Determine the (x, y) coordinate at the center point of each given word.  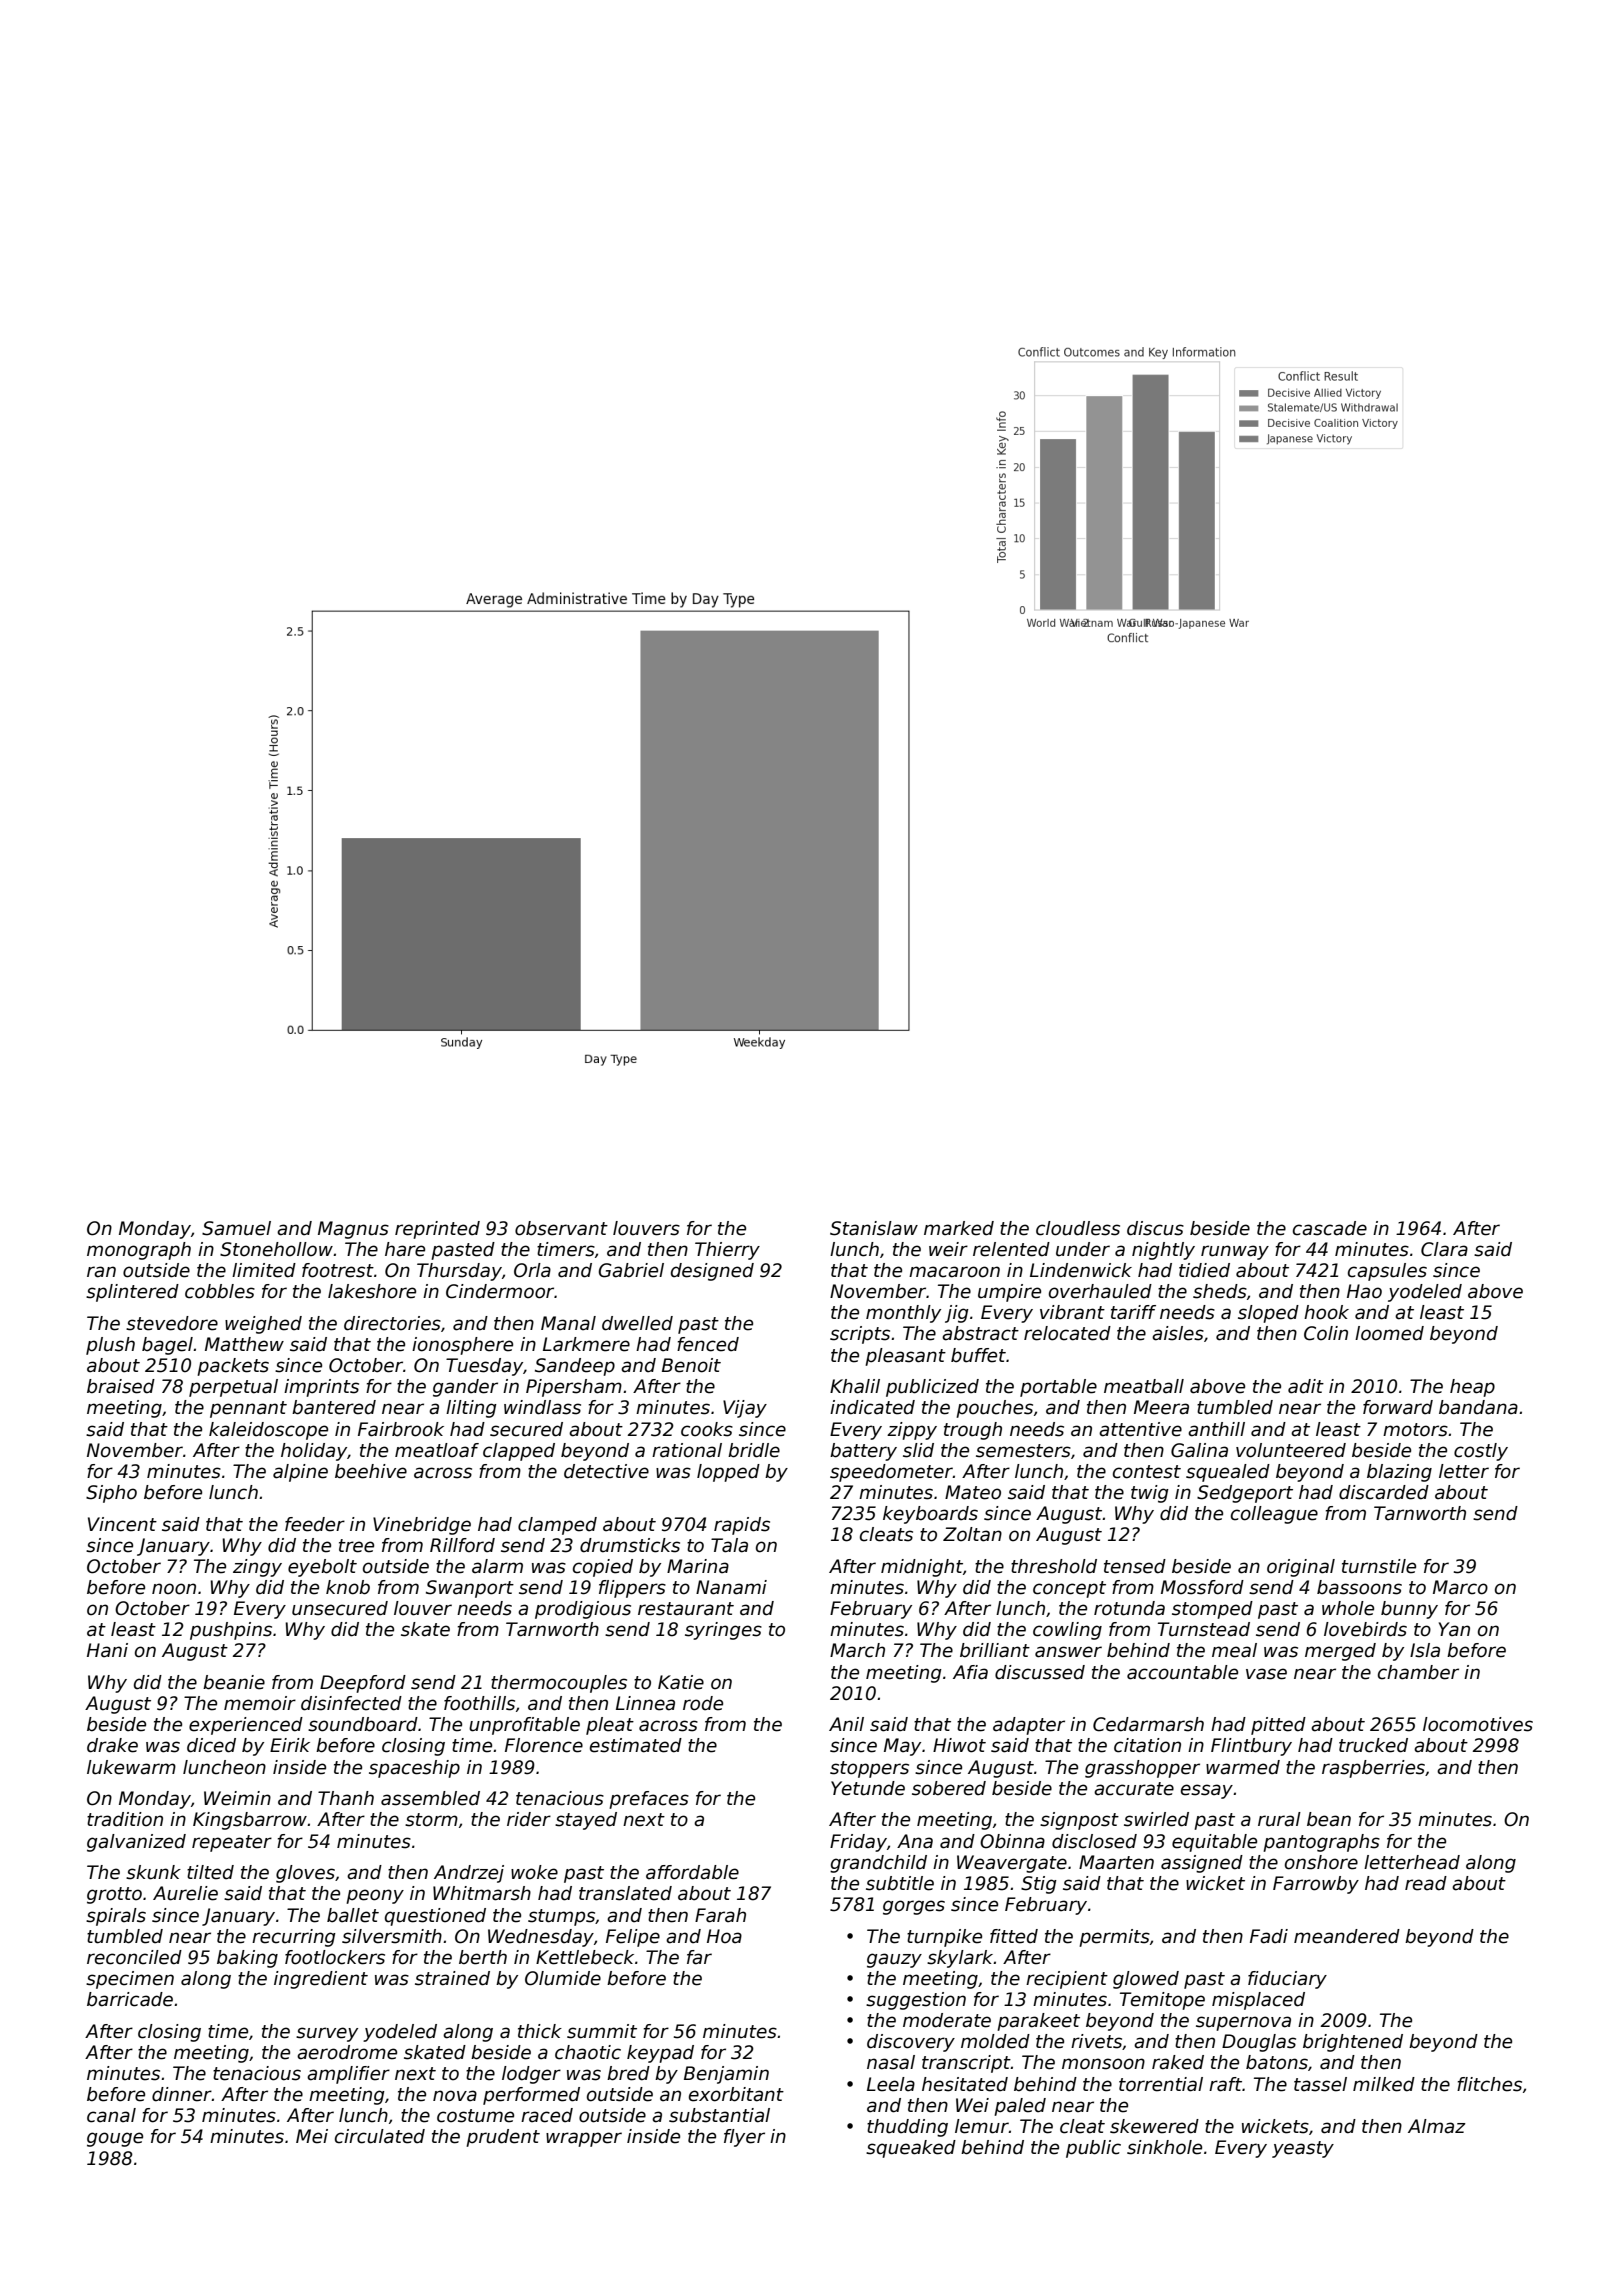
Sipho (111, 1494)
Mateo (973, 1492)
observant (561, 1228)
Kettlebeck (585, 1957)
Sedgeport (1245, 1494)
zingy (257, 1568)
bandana (1478, 1407)
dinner (182, 2094)
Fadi (1269, 1936)
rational (687, 1450)
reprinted (437, 1230)
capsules (1387, 1272)
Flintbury (1251, 1747)
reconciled (134, 1957)
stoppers (869, 1769)
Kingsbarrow (250, 1821)
